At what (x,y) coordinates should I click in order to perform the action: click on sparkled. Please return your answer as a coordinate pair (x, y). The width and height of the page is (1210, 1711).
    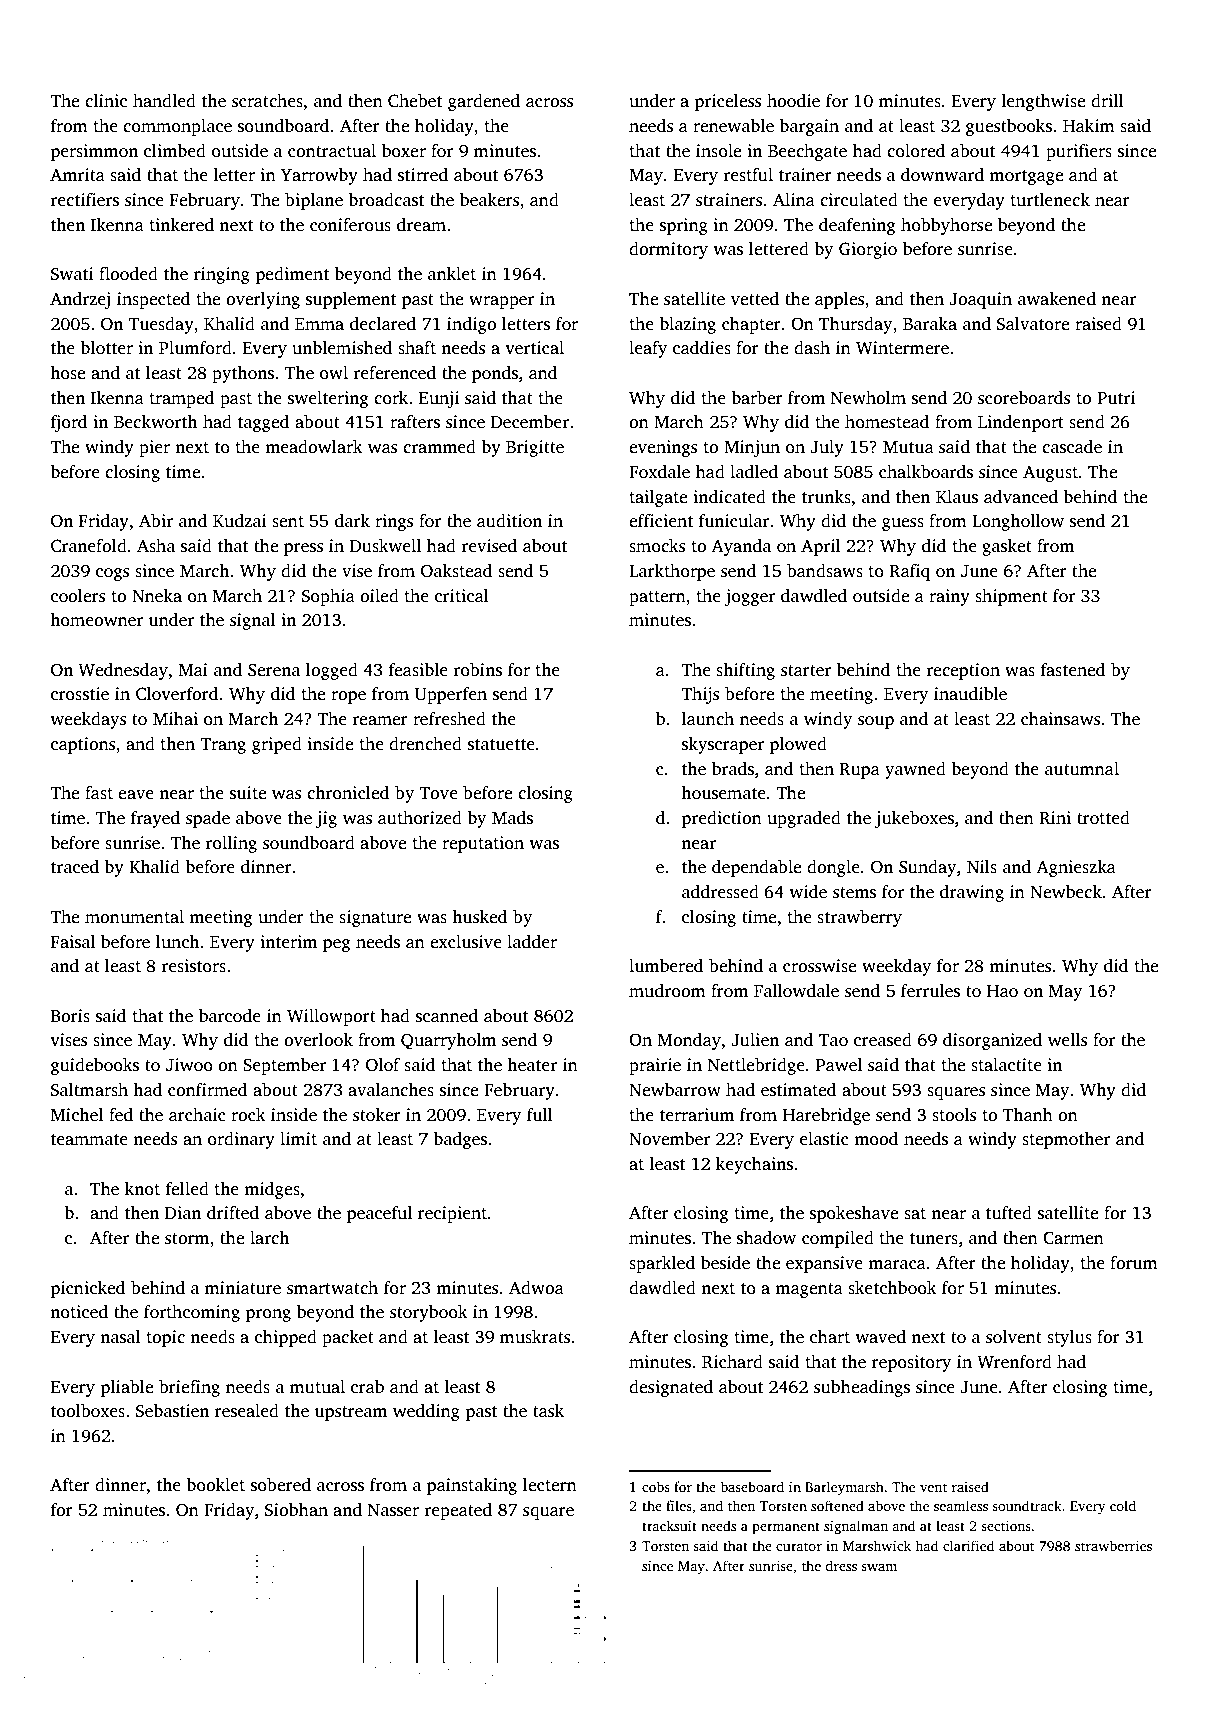
    Looking at the image, I should click on (662, 1264).
